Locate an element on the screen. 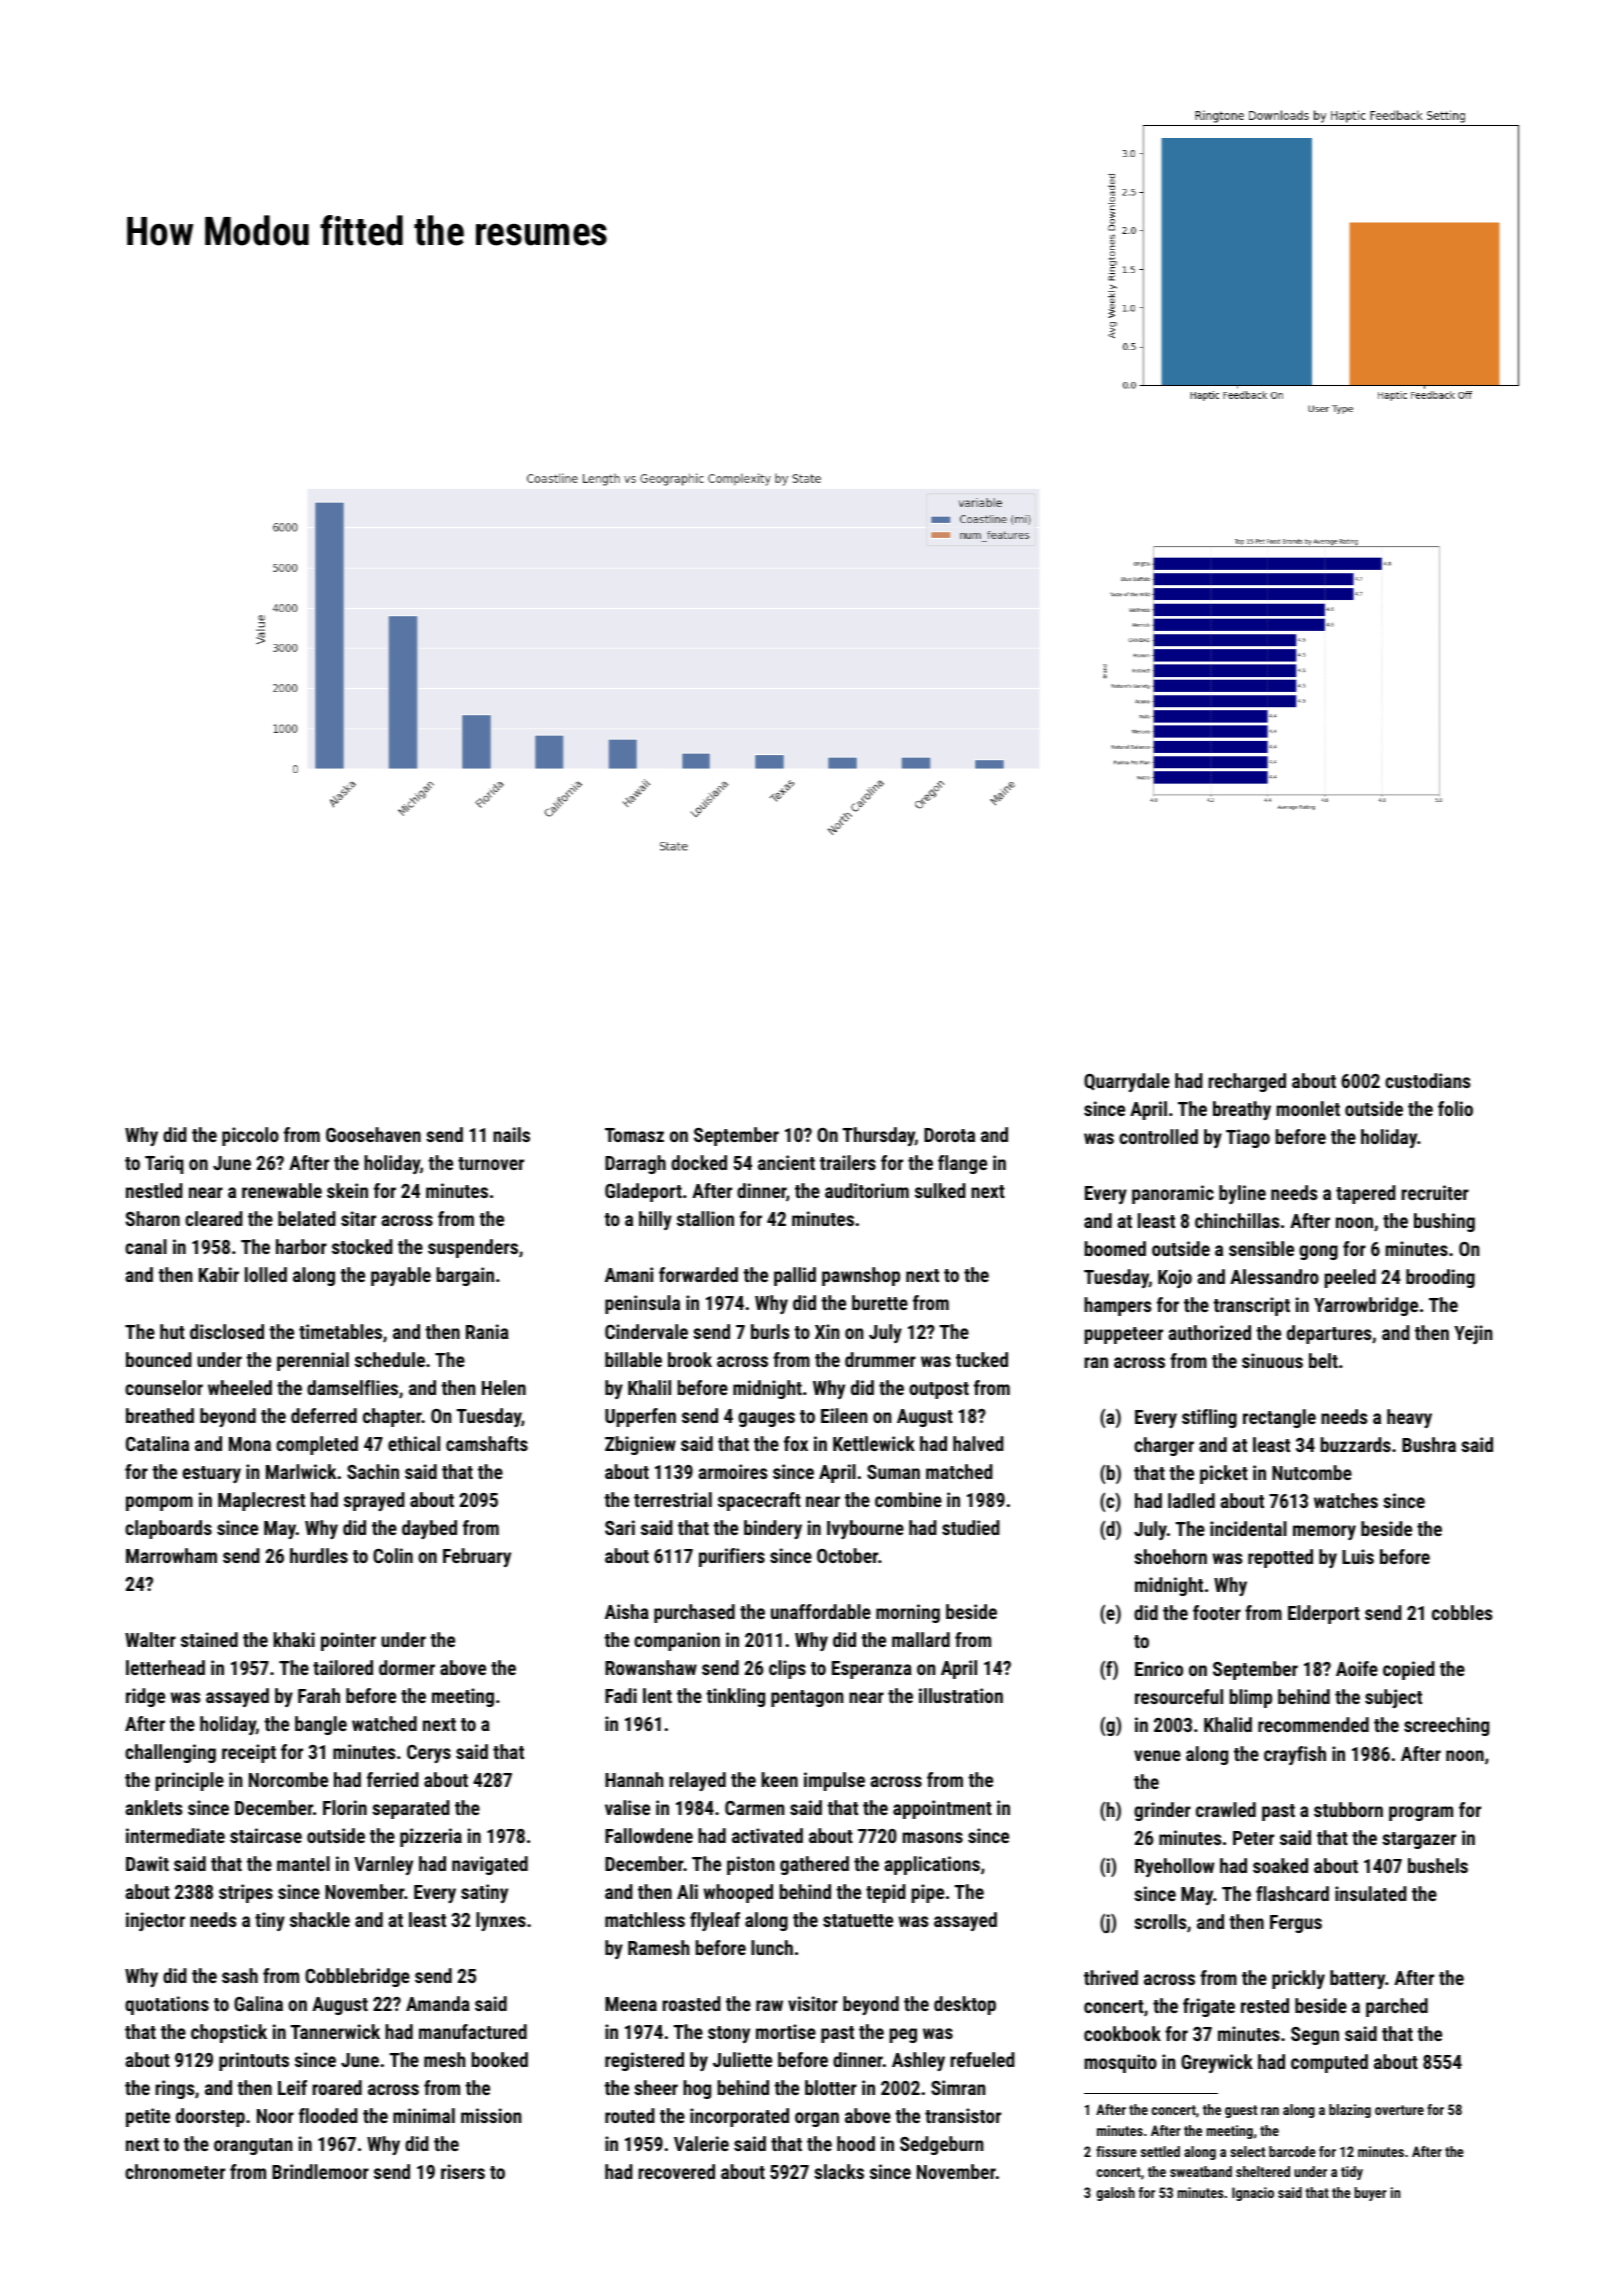 The height and width of the screenshot is (2292, 1620). desktop is located at coordinates (965, 2005).
